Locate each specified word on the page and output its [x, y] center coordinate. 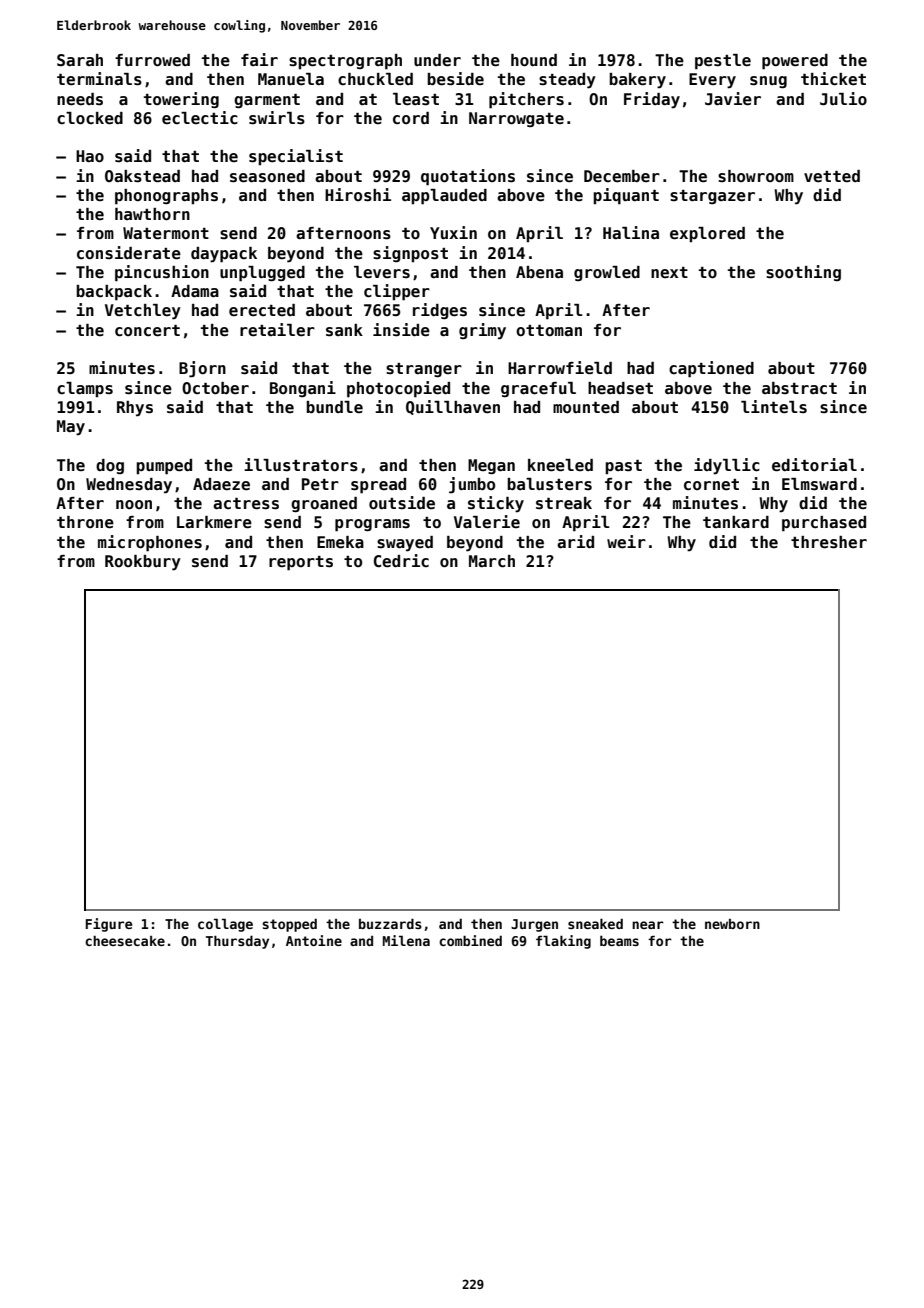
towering [181, 100]
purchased [824, 524]
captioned [711, 369]
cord [411, 118]
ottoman [549, 330]
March [492, 561]
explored [707, 234]
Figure [109, 925]
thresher [829, 542]
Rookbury [143, 563]
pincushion [162, 273]
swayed [405, 544]
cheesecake [125, 940]
